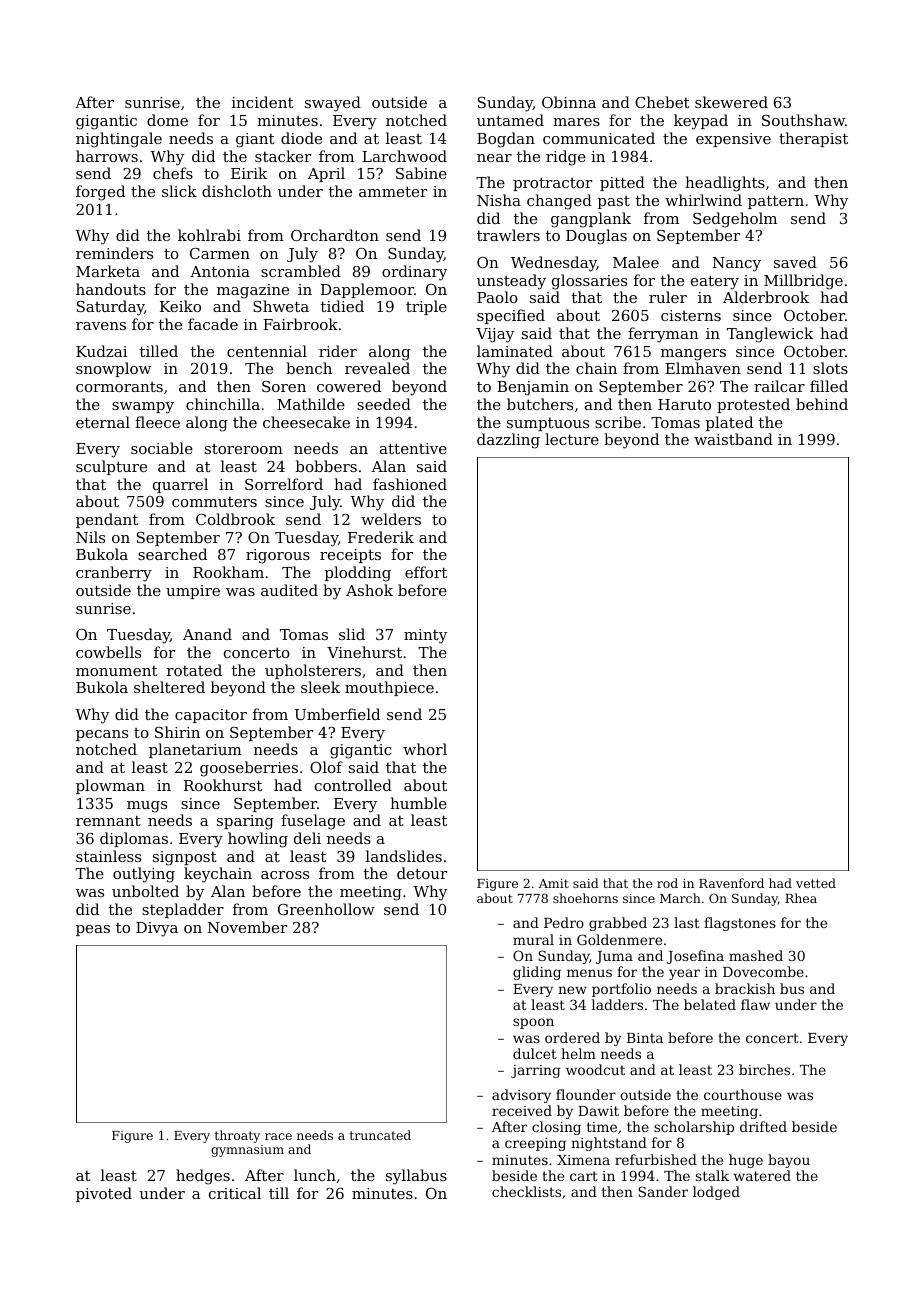 The height and width of the image is (1308, 924). I want to click on searched, so click(172, 554).
